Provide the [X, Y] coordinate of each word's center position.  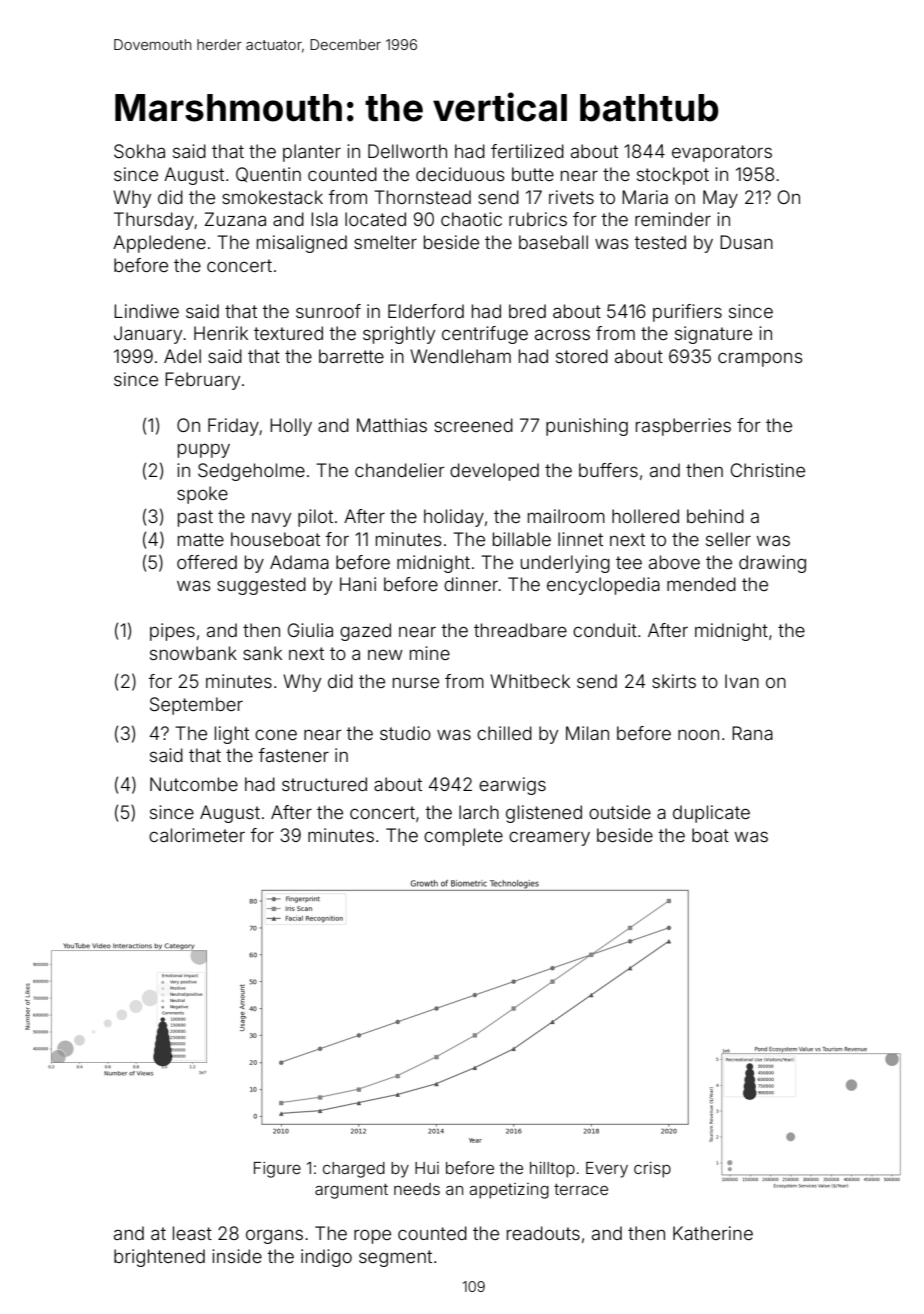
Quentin [268, 175]
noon [698, 735]
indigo [326, 1258]
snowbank [193, 653]
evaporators [722, 153]
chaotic [471, 219]
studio [405, 733]
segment [395, 1258]
